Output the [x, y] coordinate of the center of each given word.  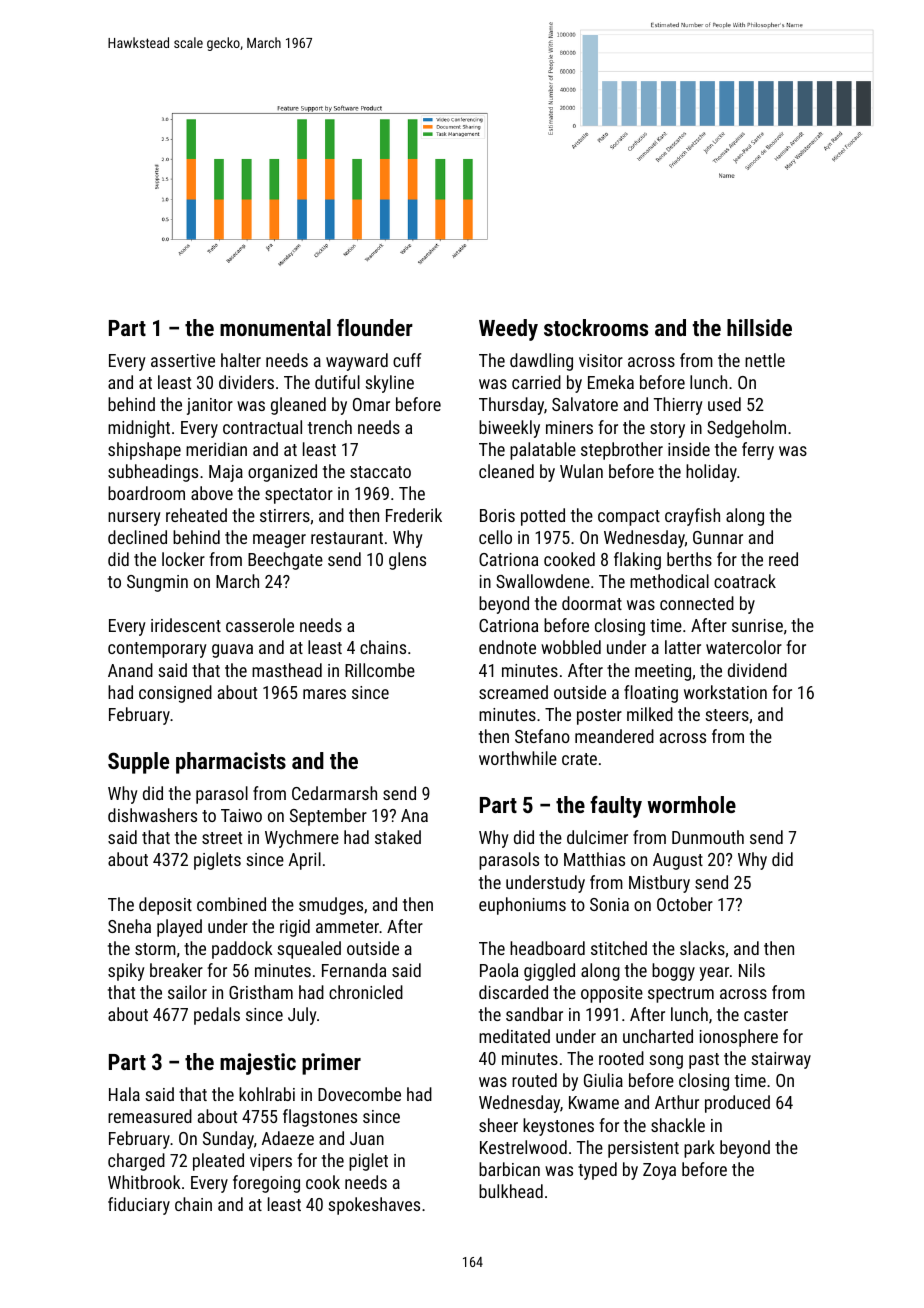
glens [407, 561]
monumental [275, 327]
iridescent [186, 625]
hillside [759, 327]
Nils [752, 970]
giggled [549, 972]
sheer [498, 1125]
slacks [702, 948]
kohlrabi [267, 1094]
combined [231, 904]
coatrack [745, 581]
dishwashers [152, 815]
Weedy [508, 330]
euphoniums [522, 906]
